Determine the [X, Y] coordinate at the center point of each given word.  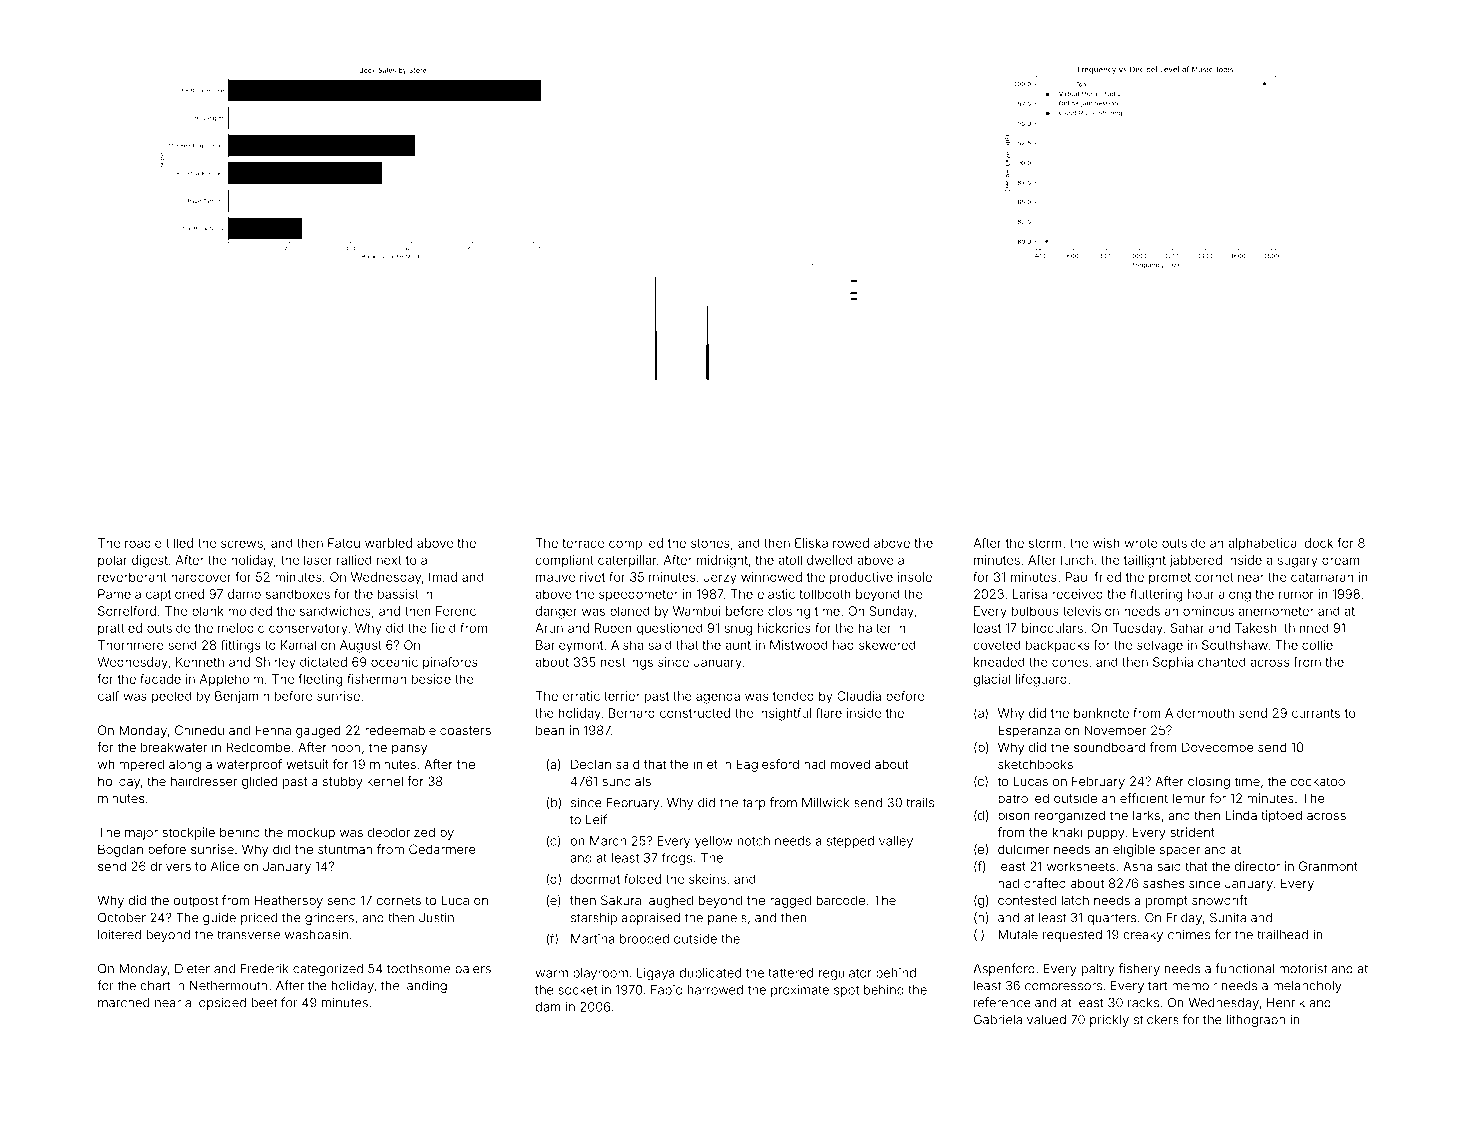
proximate [800, 991]
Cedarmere [442, 849]
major [141, 833]
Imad [443, 577]
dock [1318, 543]
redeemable [400, 730]
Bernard [632, 713]
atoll [790, 560]
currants [1316, 713]
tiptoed [1281, 816]
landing [425, 987]
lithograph [1256, 1021]
